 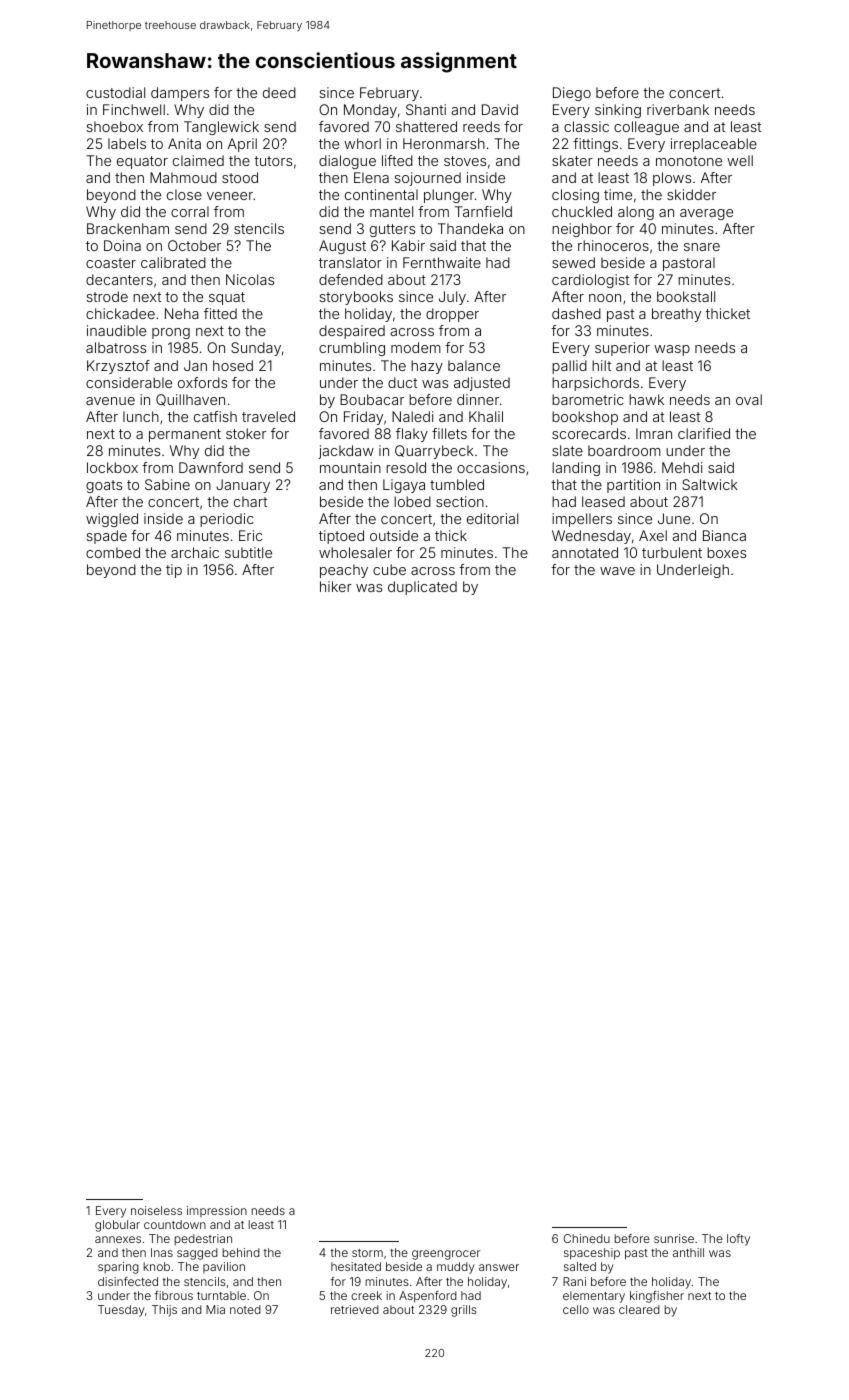 What do you see at coordinates (422, 588) in the screenshot?
I see `duplicated` at bounding box center [422, 588].
